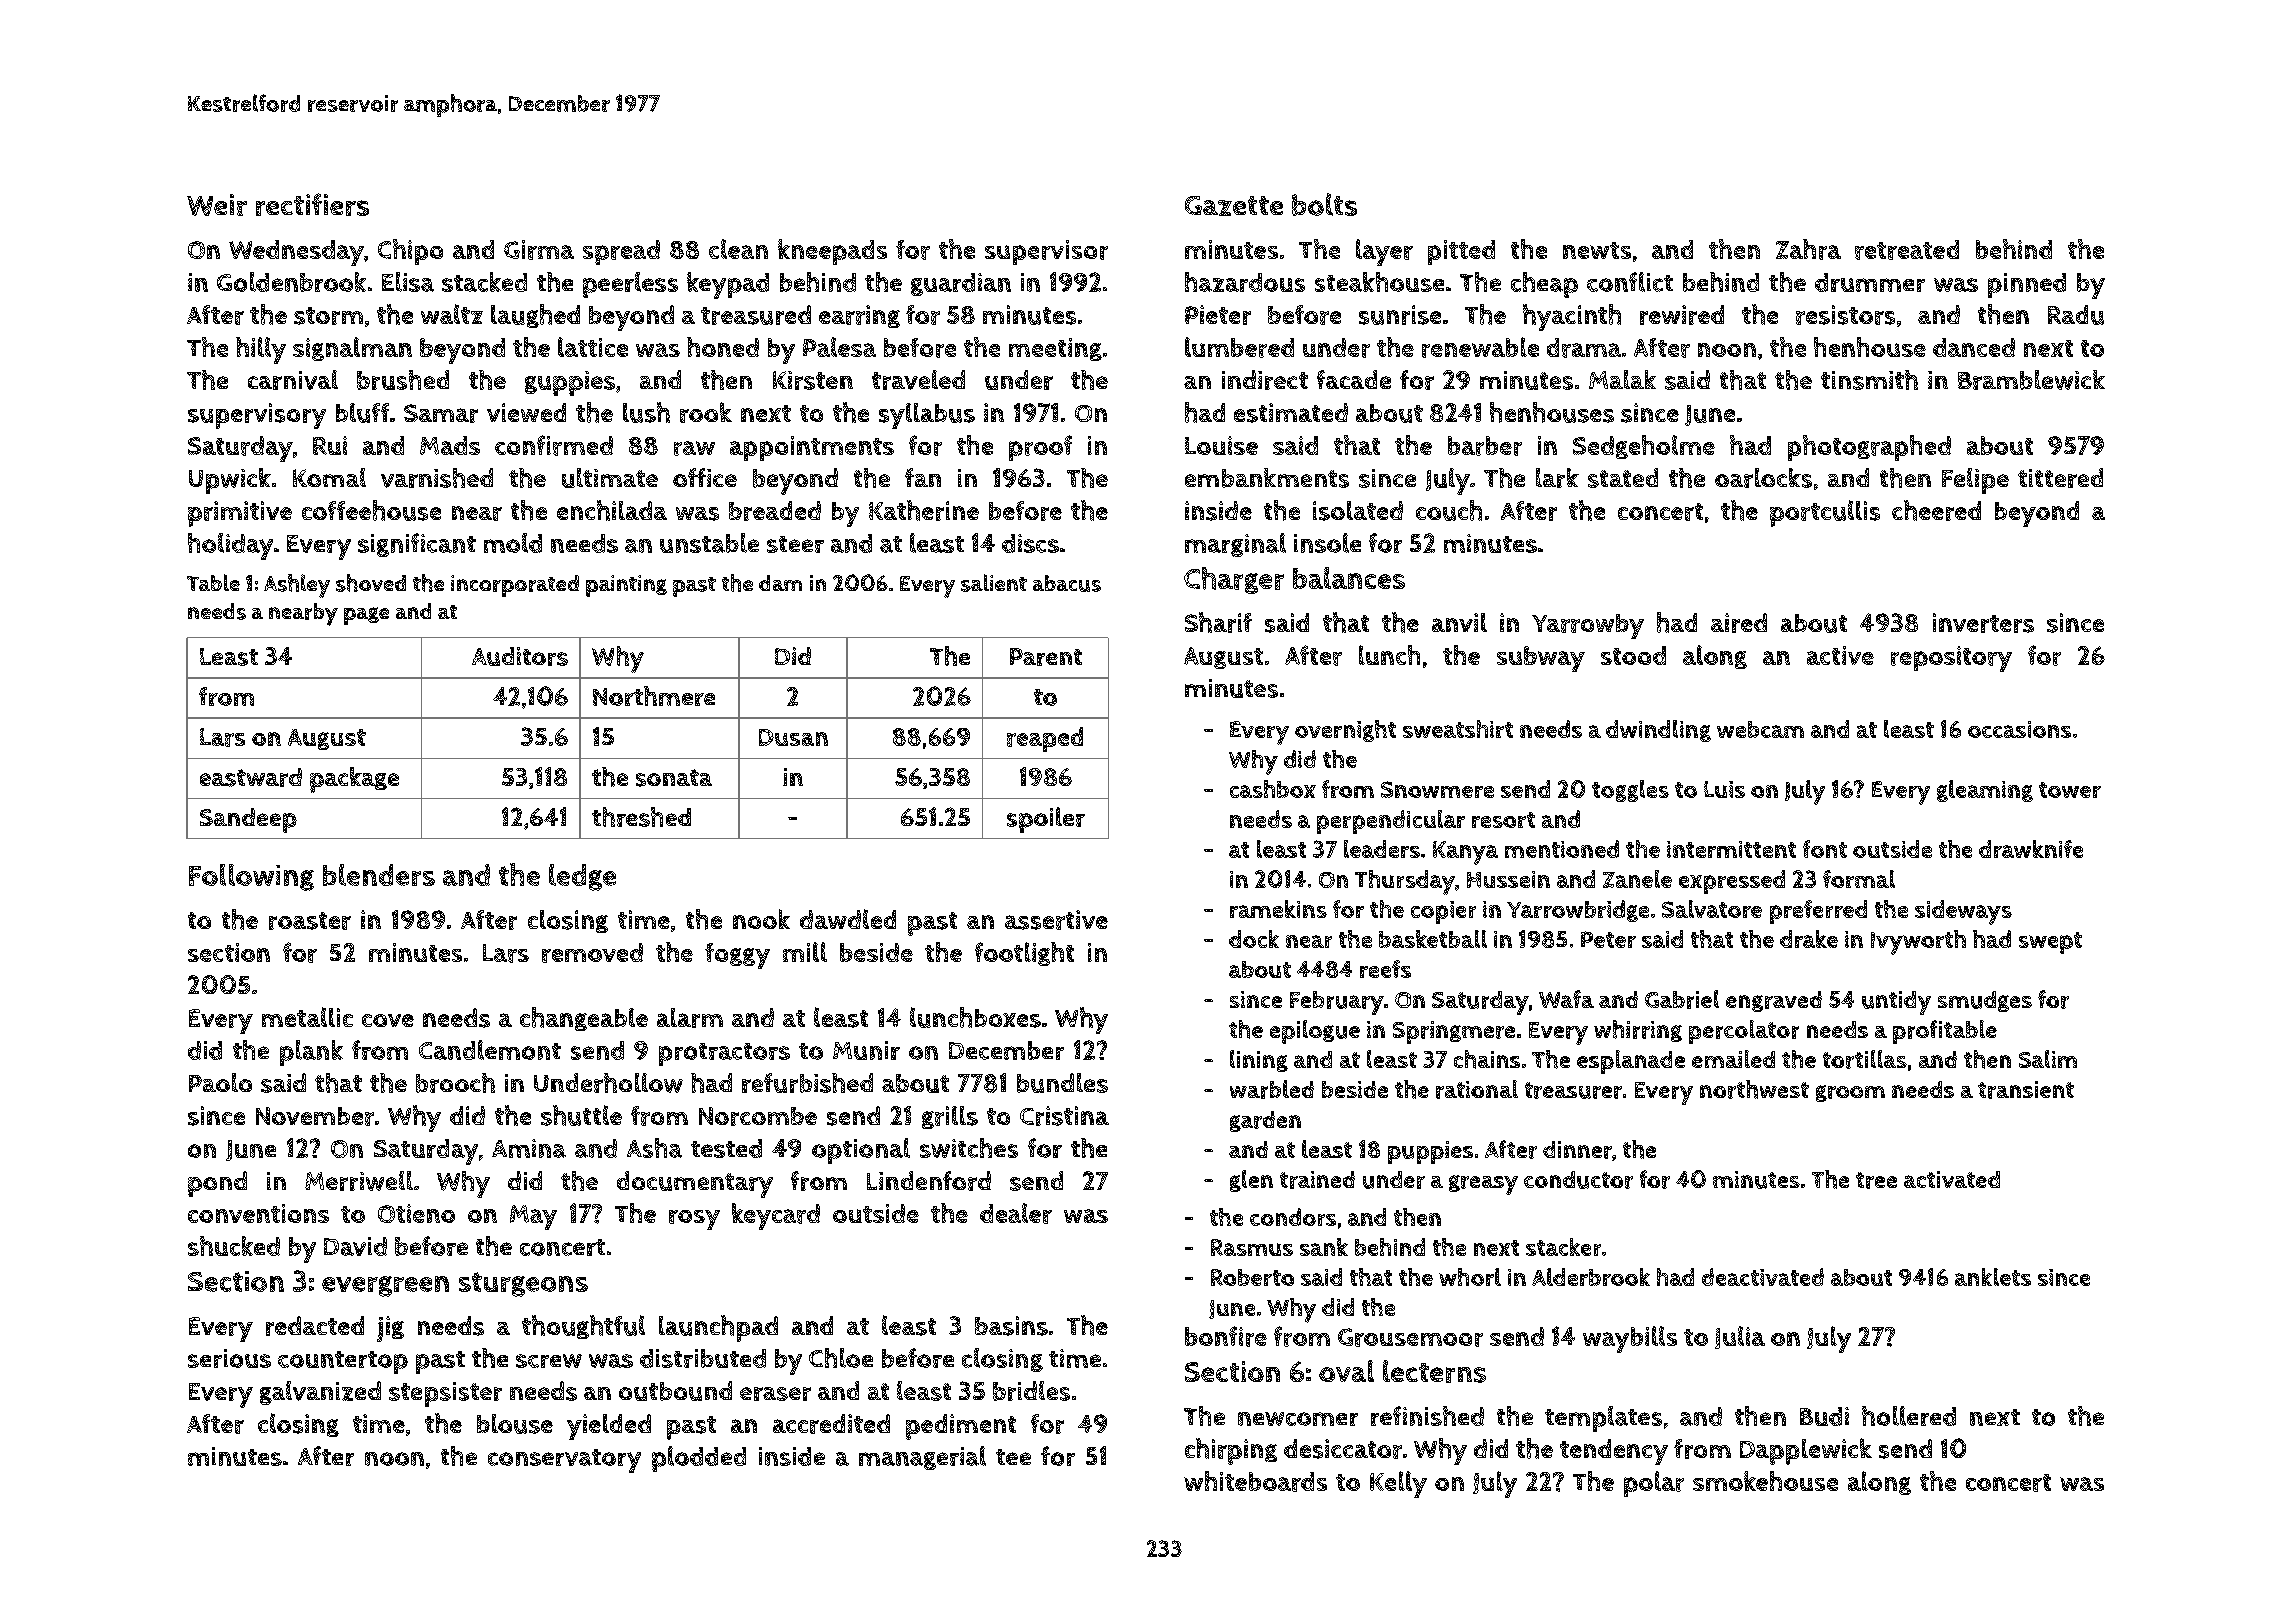 The width and height of the page is (2292, 1620). I want to click on Paolo, so click(220, 1082).
